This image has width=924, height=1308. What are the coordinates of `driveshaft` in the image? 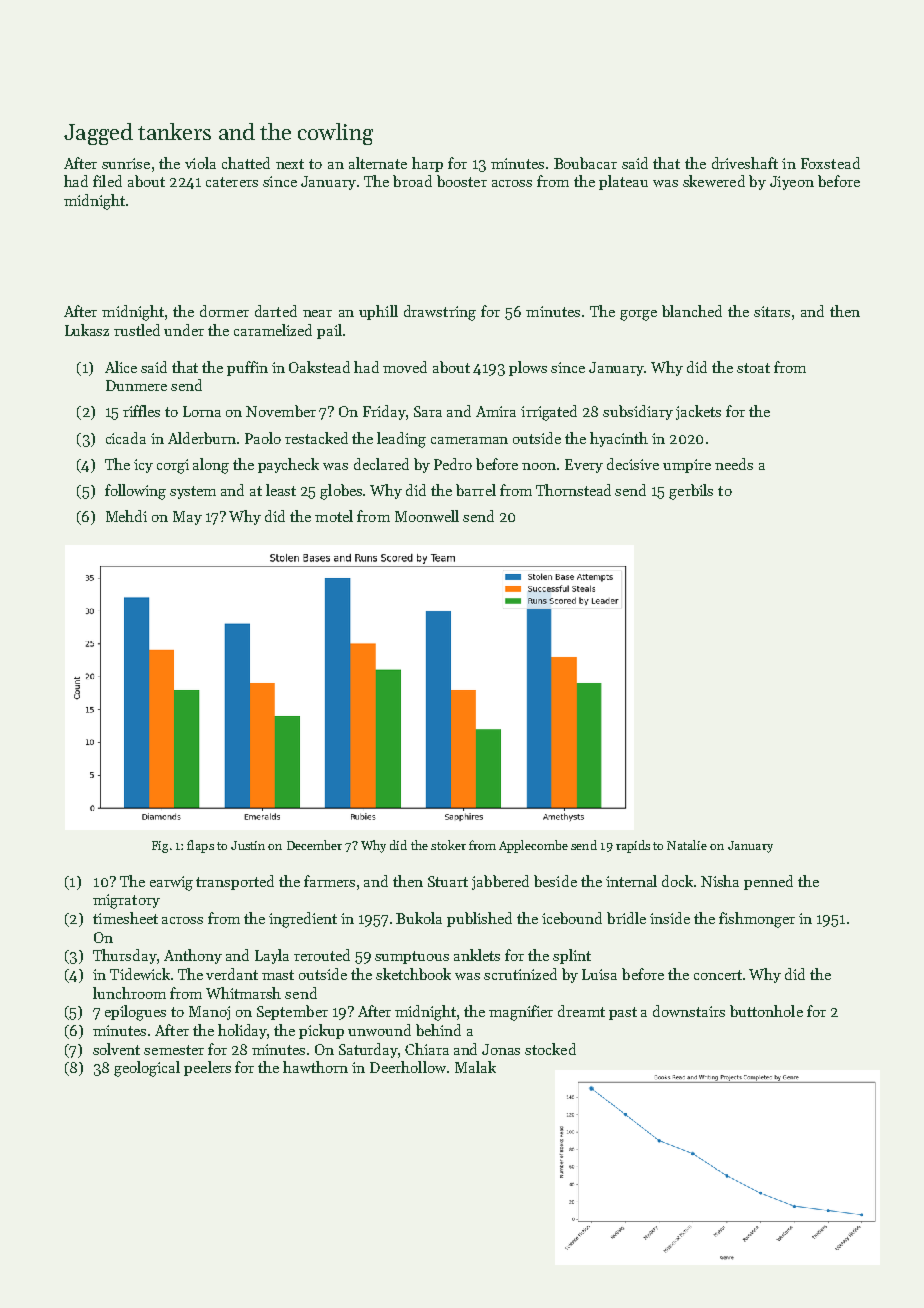 It's located at (745, 163).
